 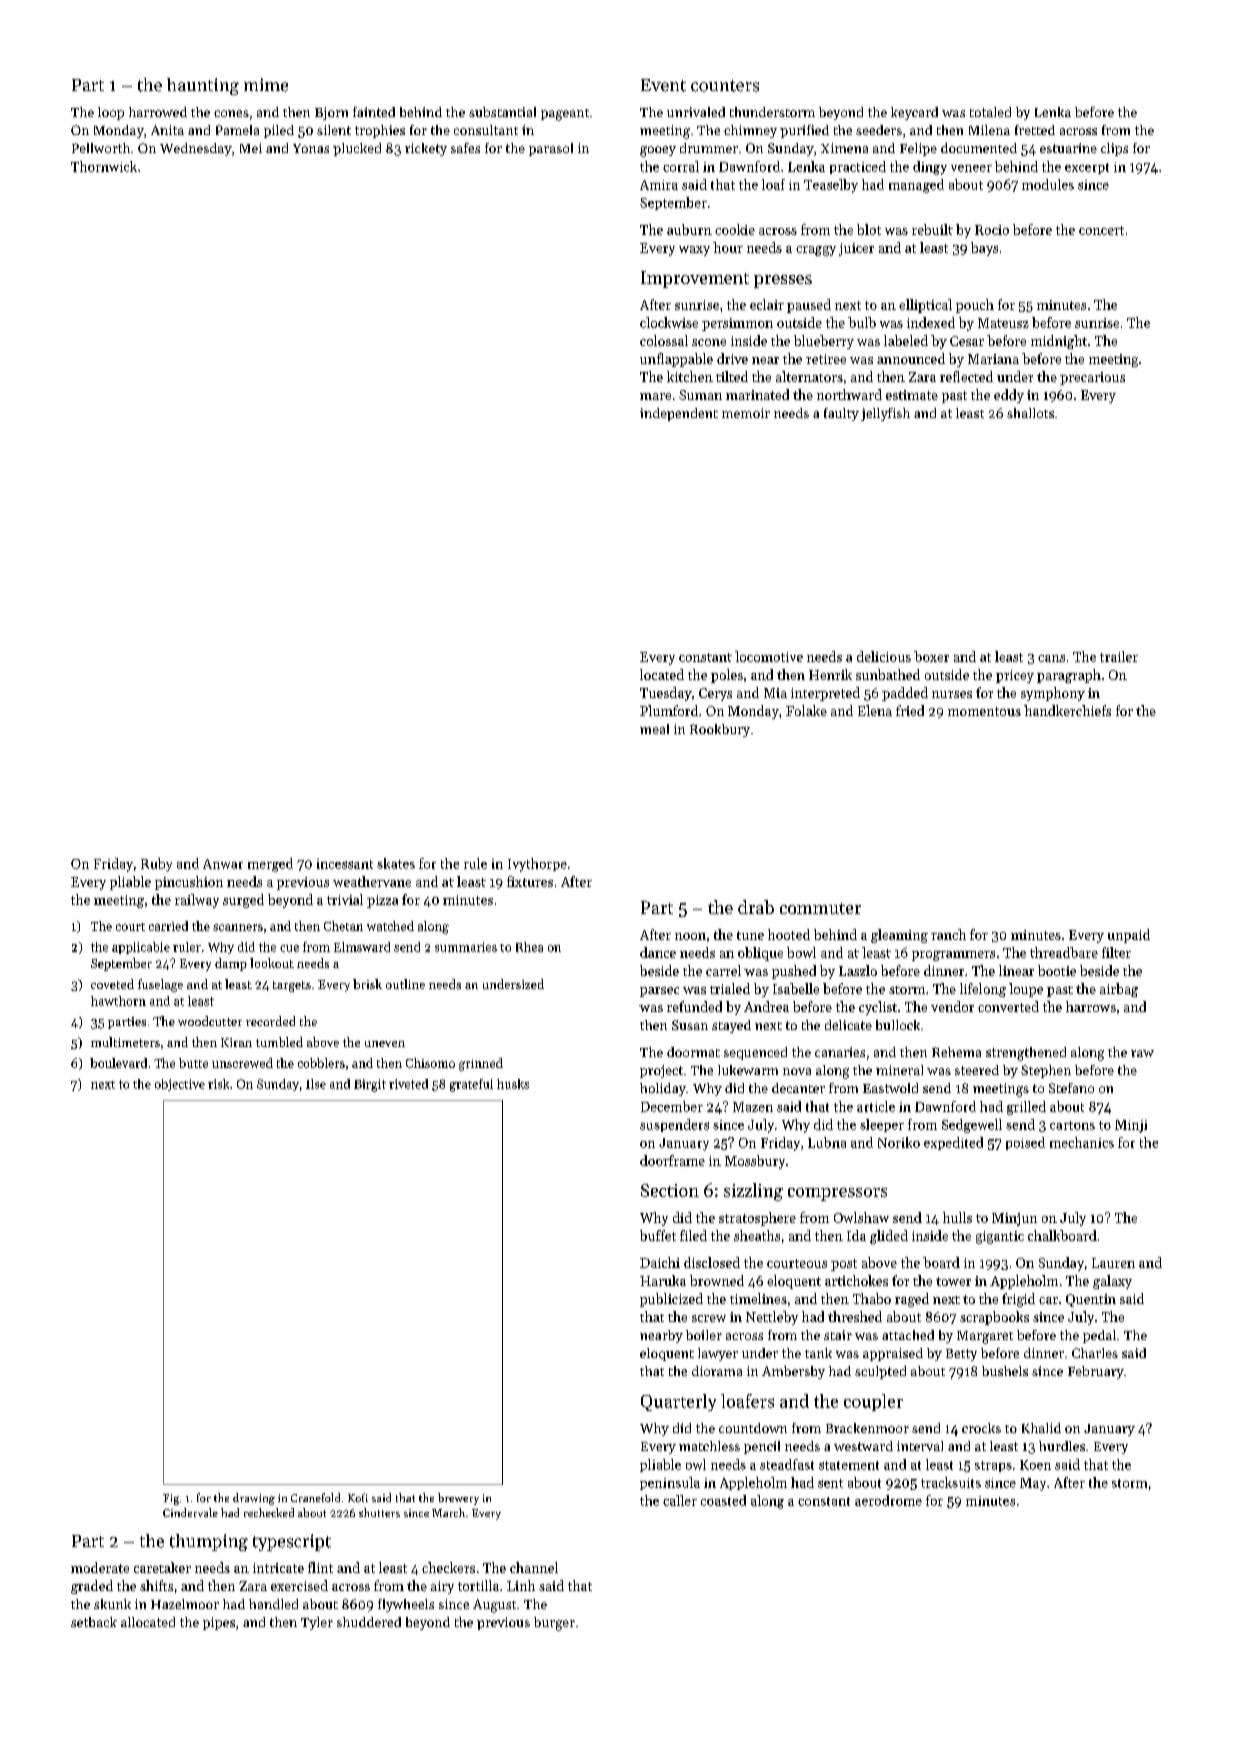 What do you see at coordinates (1033, 1484) in the image?
I see `May` at bounding box center [1033, 1484].
